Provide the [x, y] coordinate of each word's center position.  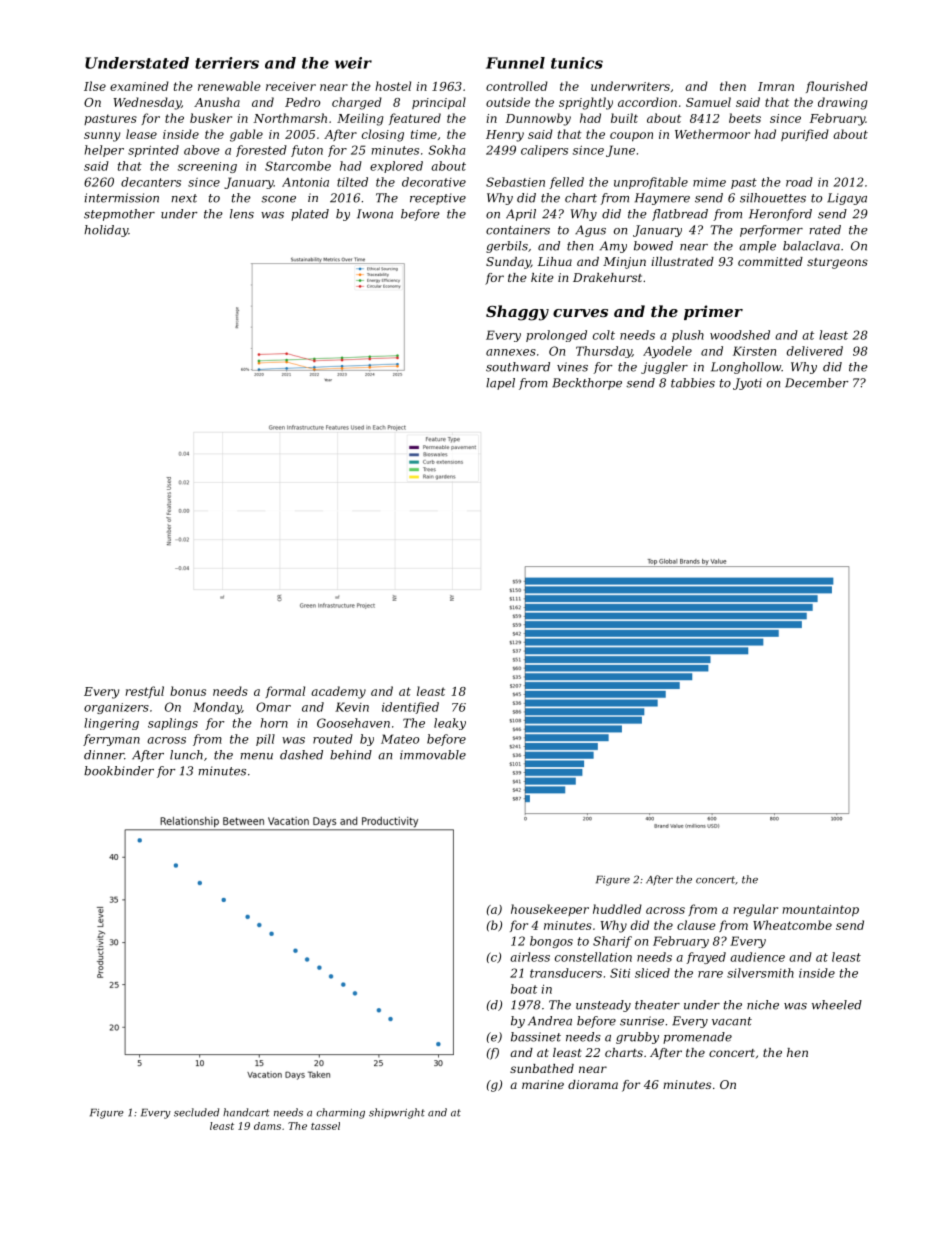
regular [755, 910]
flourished [837, 87]
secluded [196, 1112]
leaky [450, 724]
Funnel [515, 63]
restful [144, 692]
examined [139, 86]
